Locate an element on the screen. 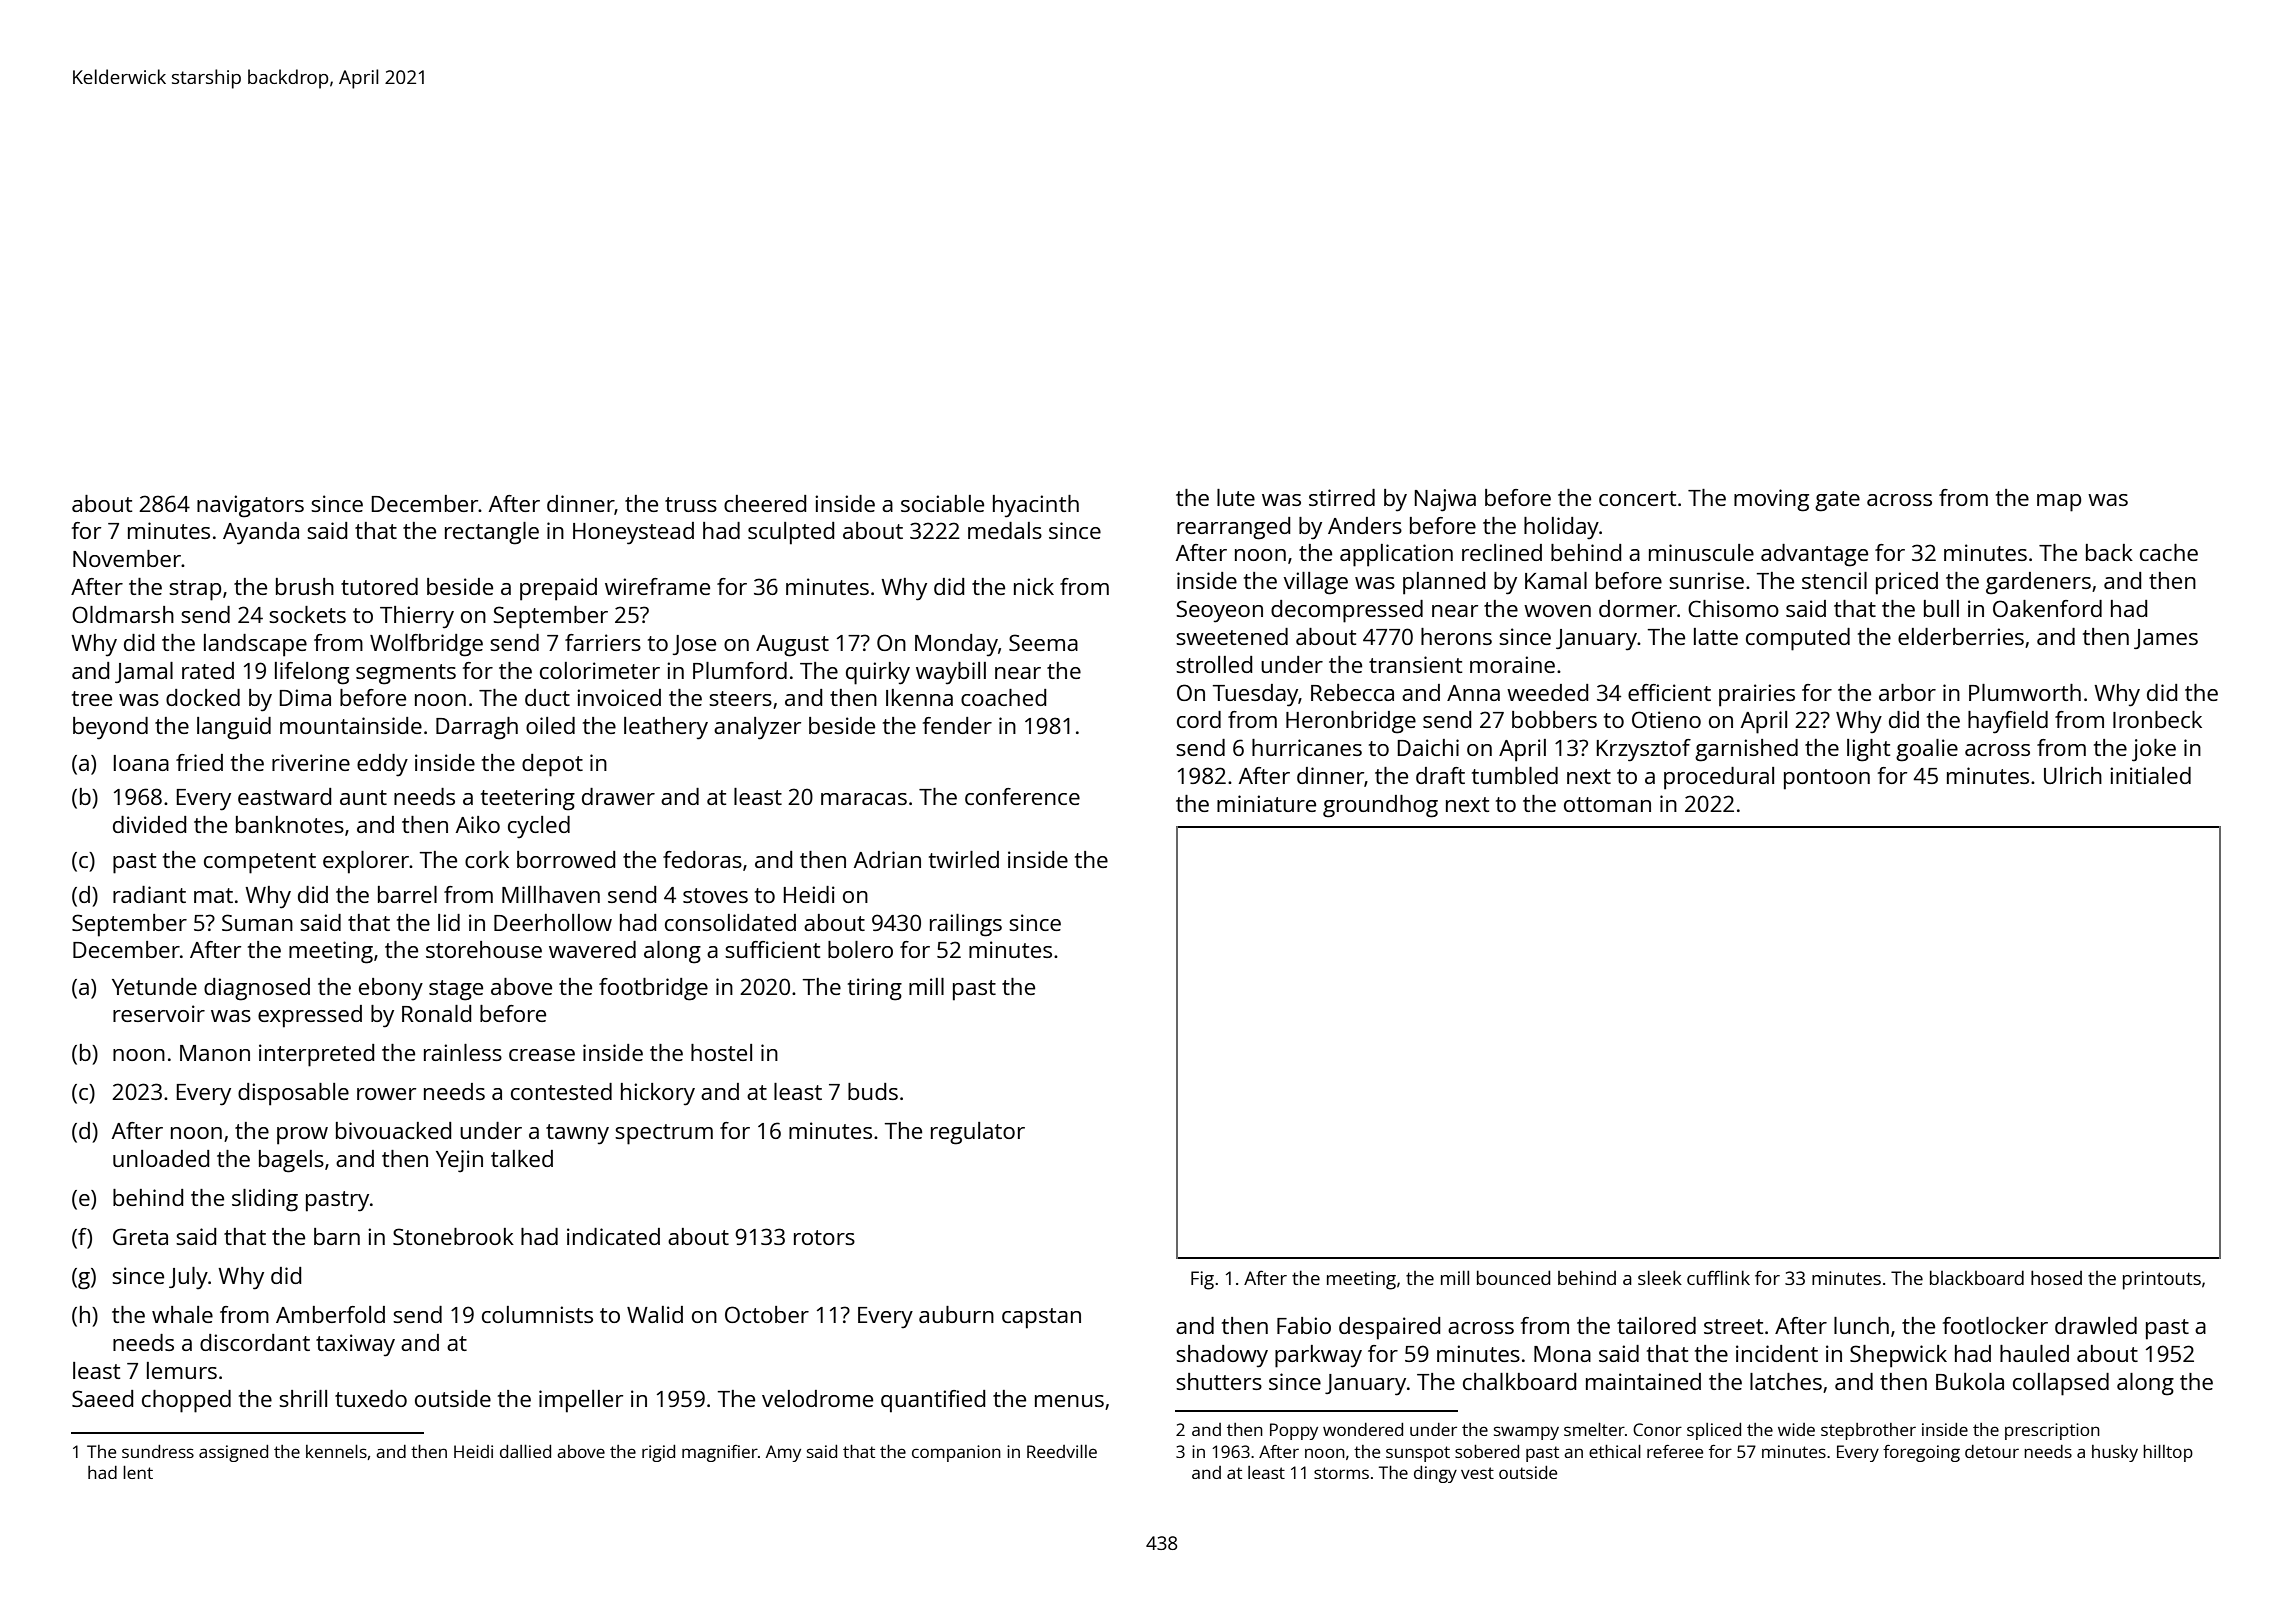 The image size is (2292, 1620). concert is located at coordinates (1637, 498).
